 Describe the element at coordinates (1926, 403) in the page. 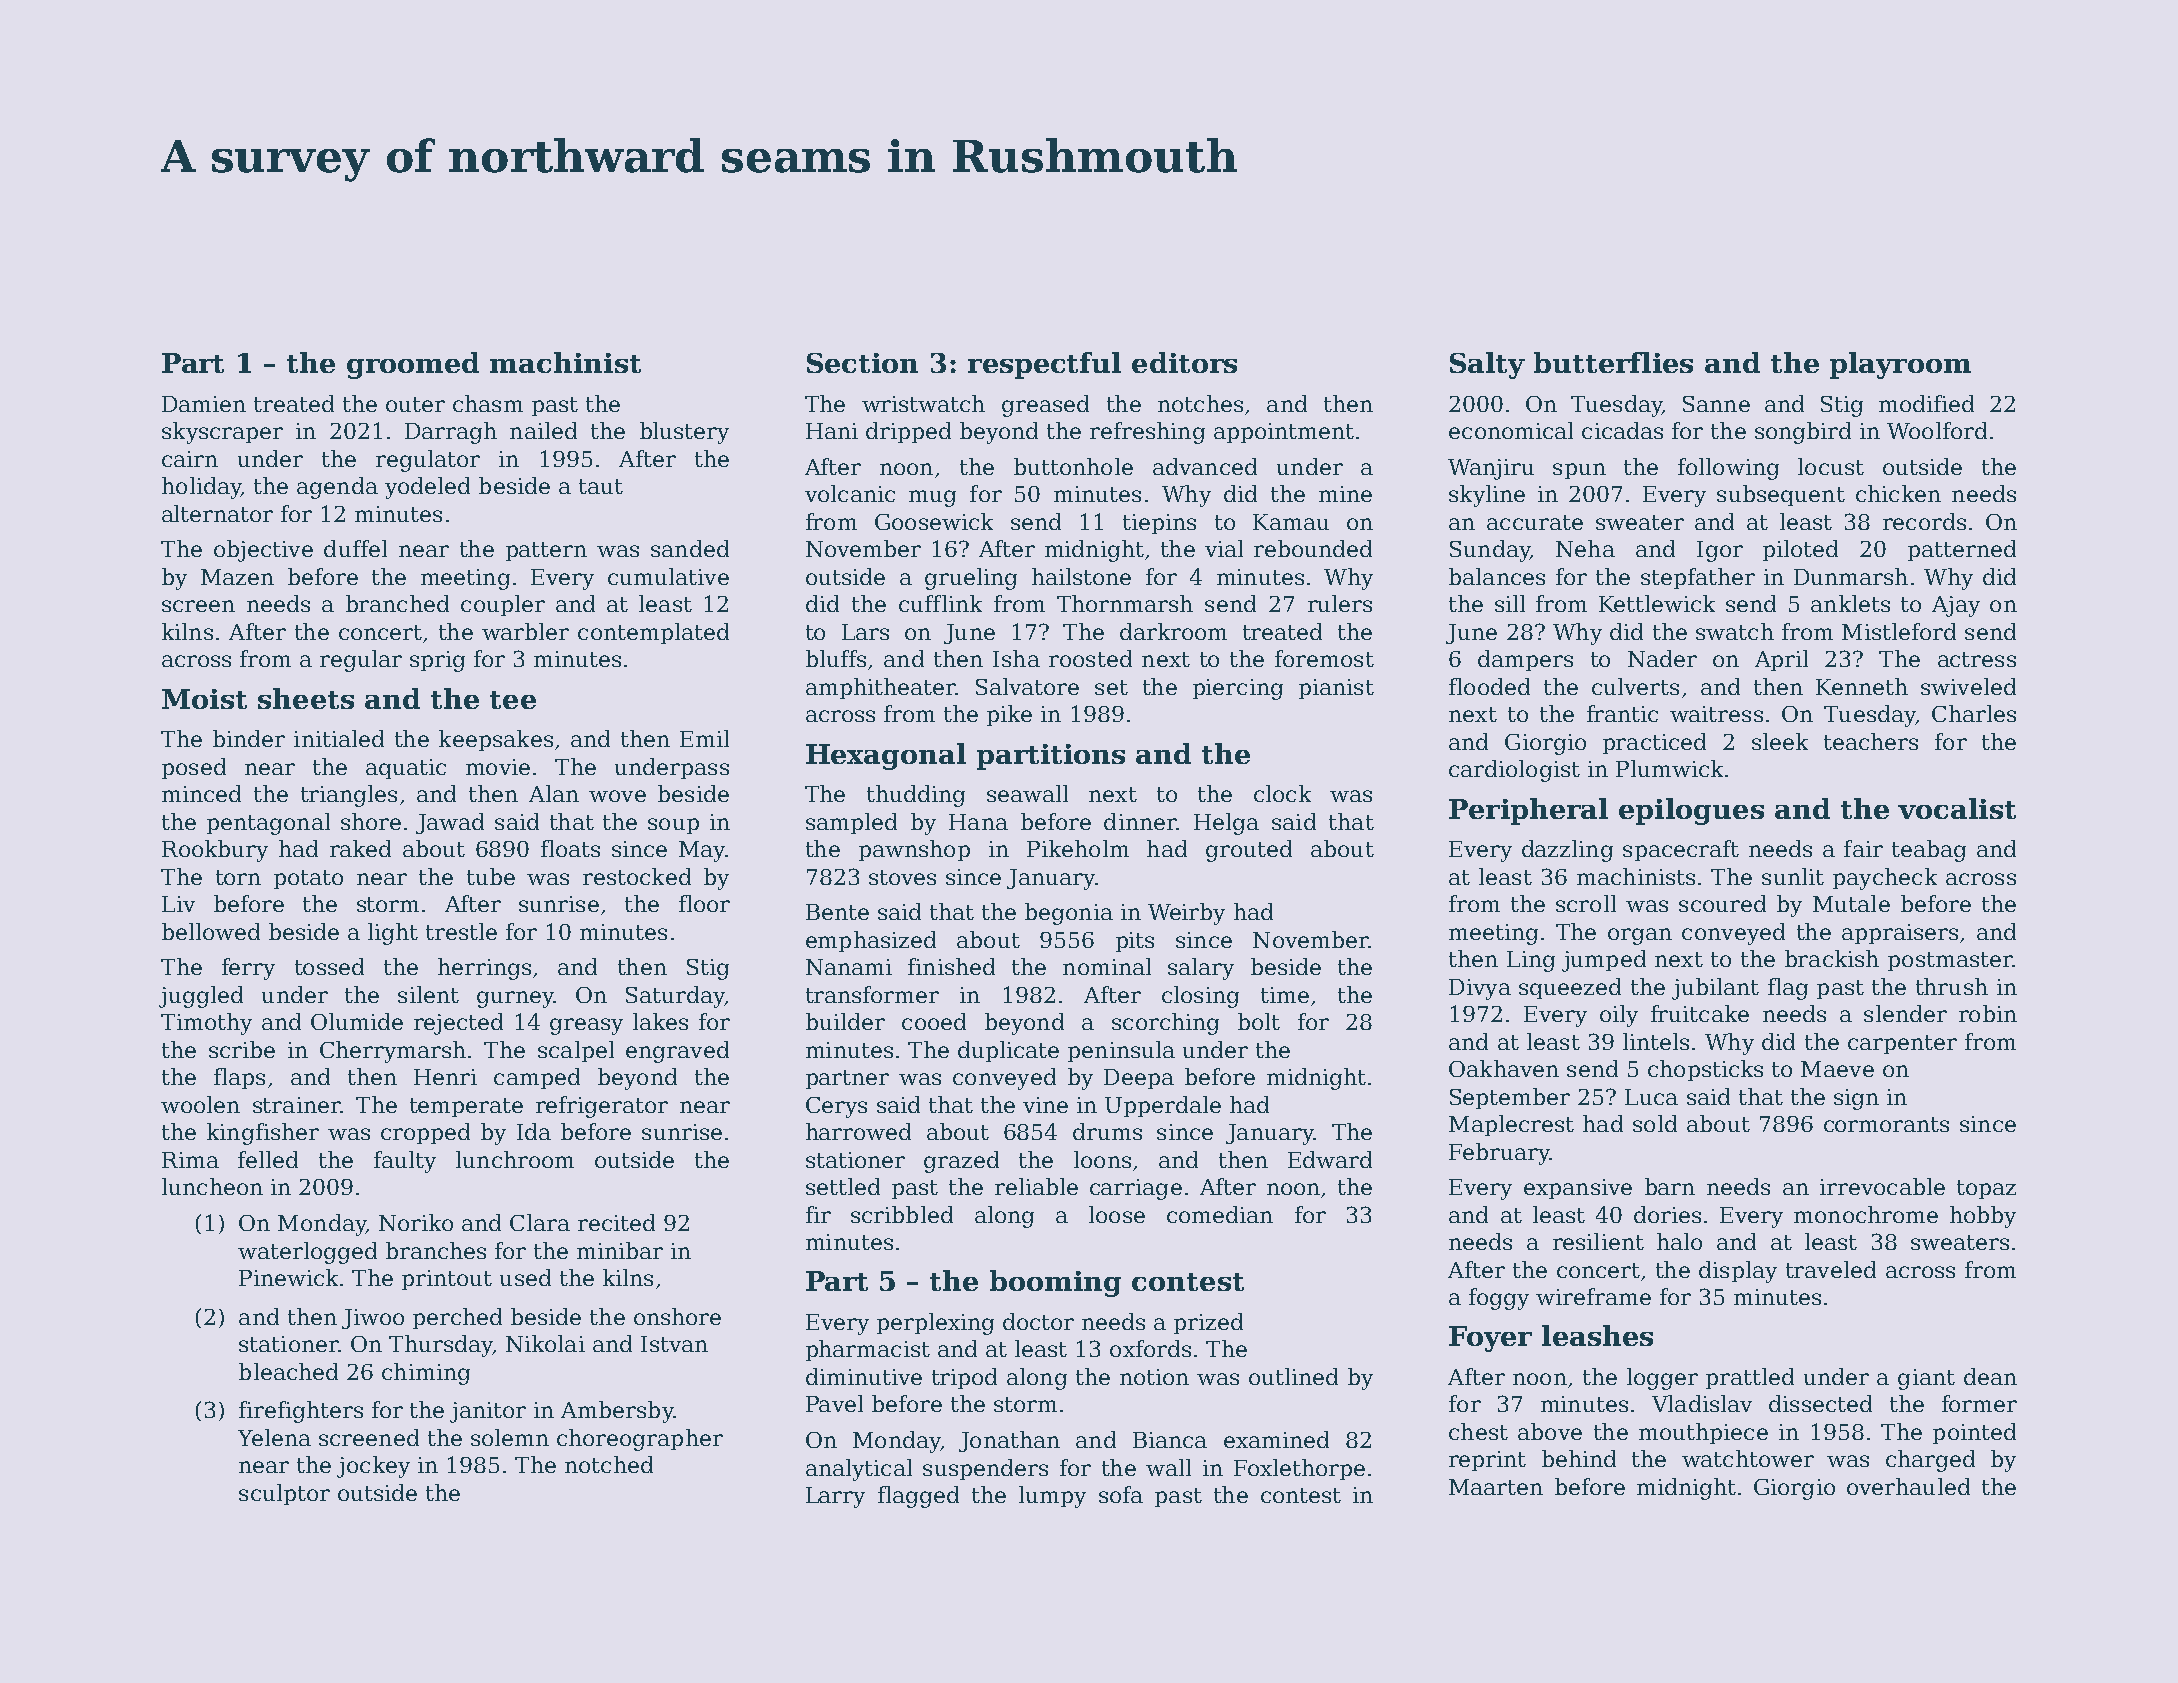

I see `modified` at that location.
